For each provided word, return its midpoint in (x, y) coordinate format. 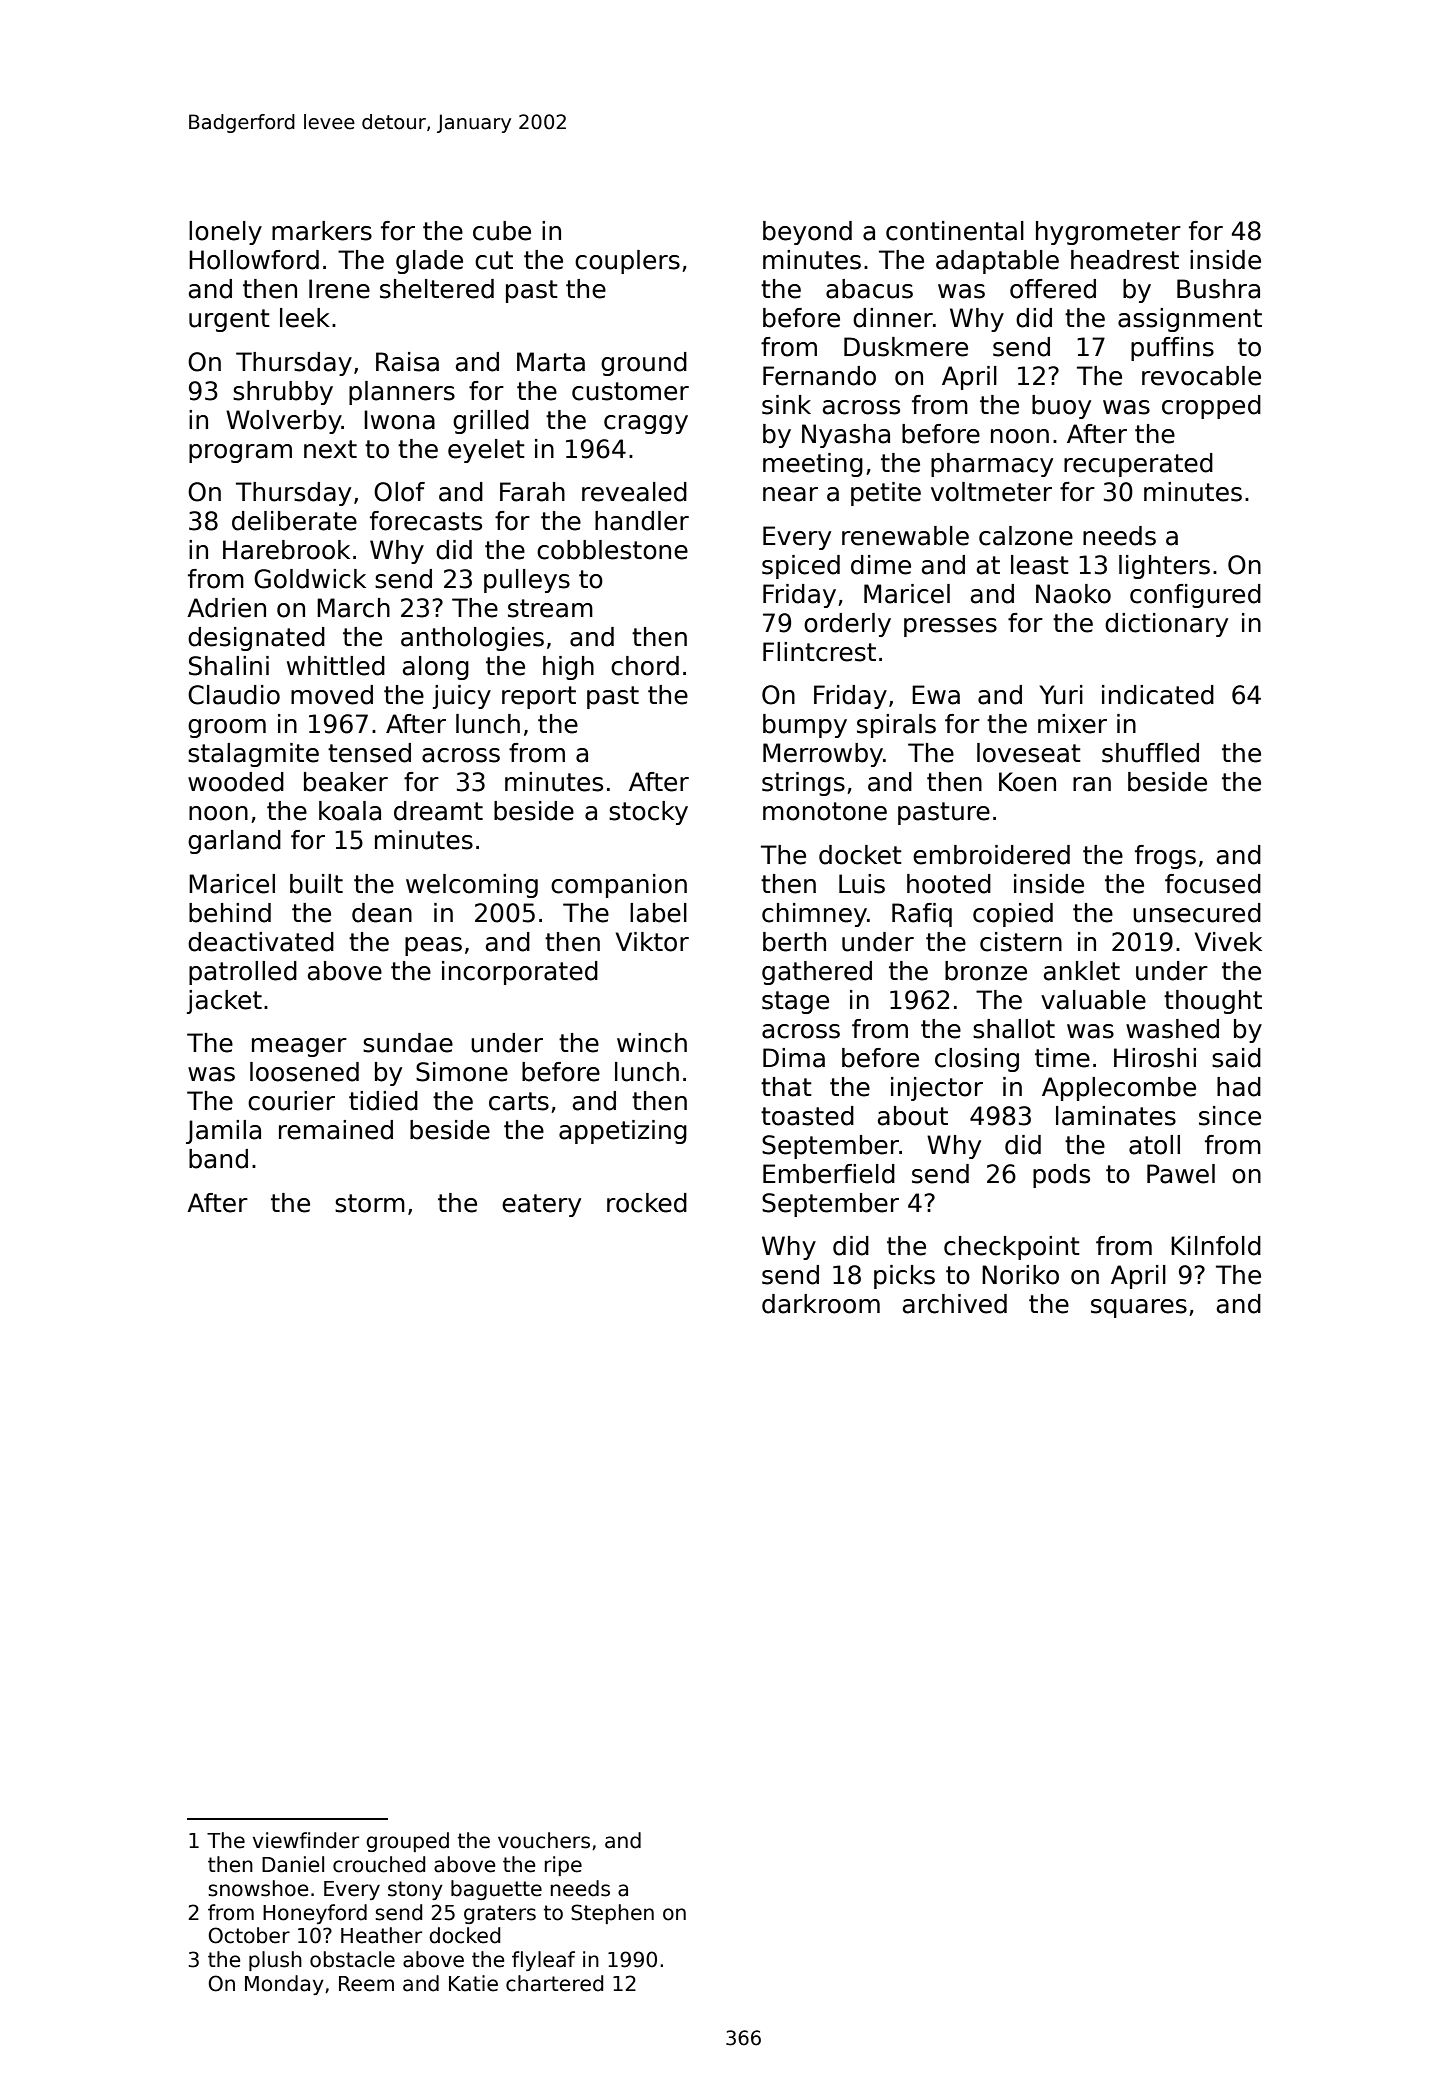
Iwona (399, 420)
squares (1139, 1308)
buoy (1061, 407)
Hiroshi (1155, 1058)
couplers (627, 262)
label (658, 913)
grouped (407, 1842)
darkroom (821, 1304)
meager (299, 1047)
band (218, 1159)
